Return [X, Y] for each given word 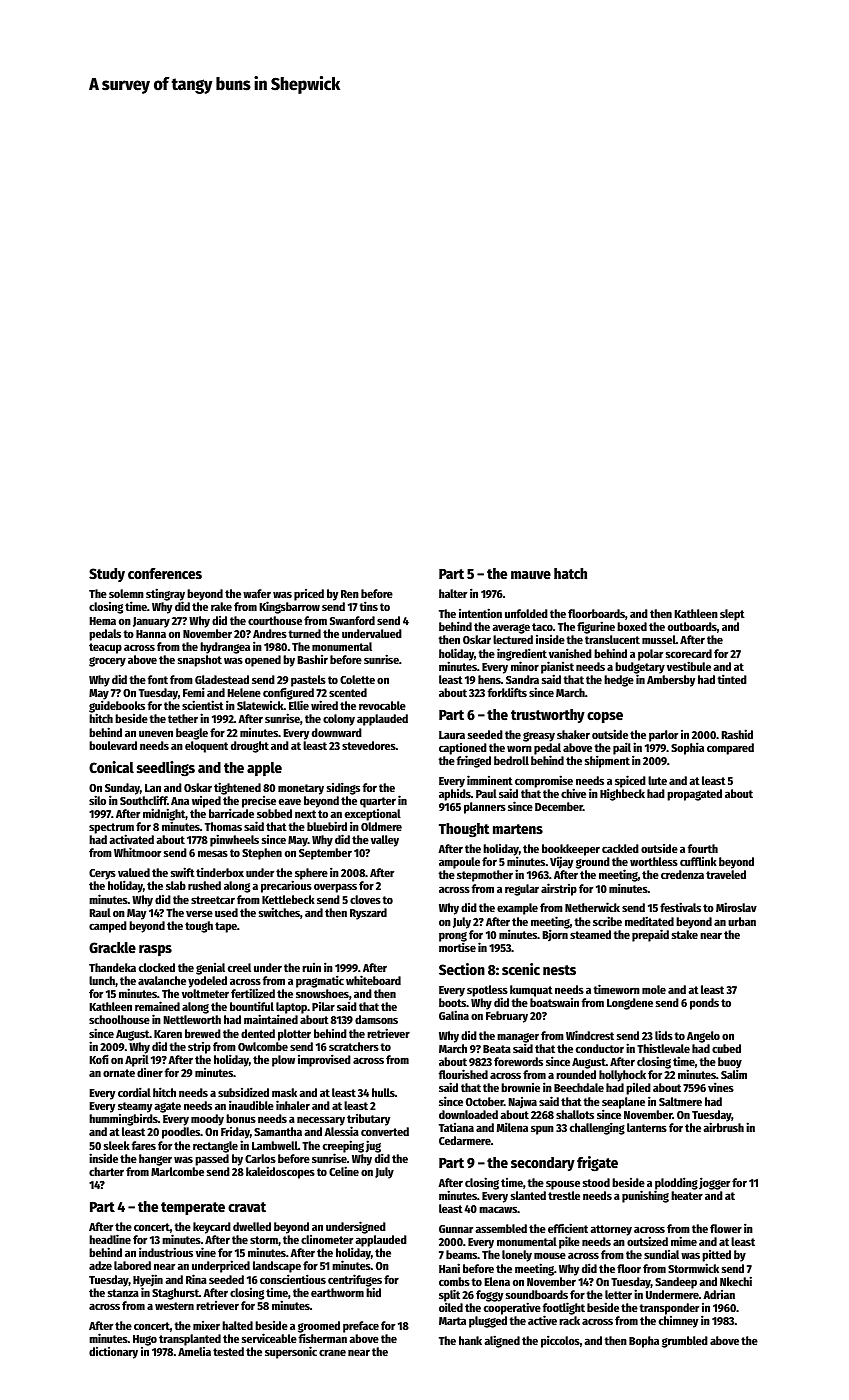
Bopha [644, 1342]
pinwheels [234, 840]
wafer [257, 593]
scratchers [354, 1046]
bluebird [327, 826]
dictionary [113, 1353]
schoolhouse [119, 1019]
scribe [607, 921]
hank [470, 1340]
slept [732, 615]
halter [453, 593]
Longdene [630, 1004]
